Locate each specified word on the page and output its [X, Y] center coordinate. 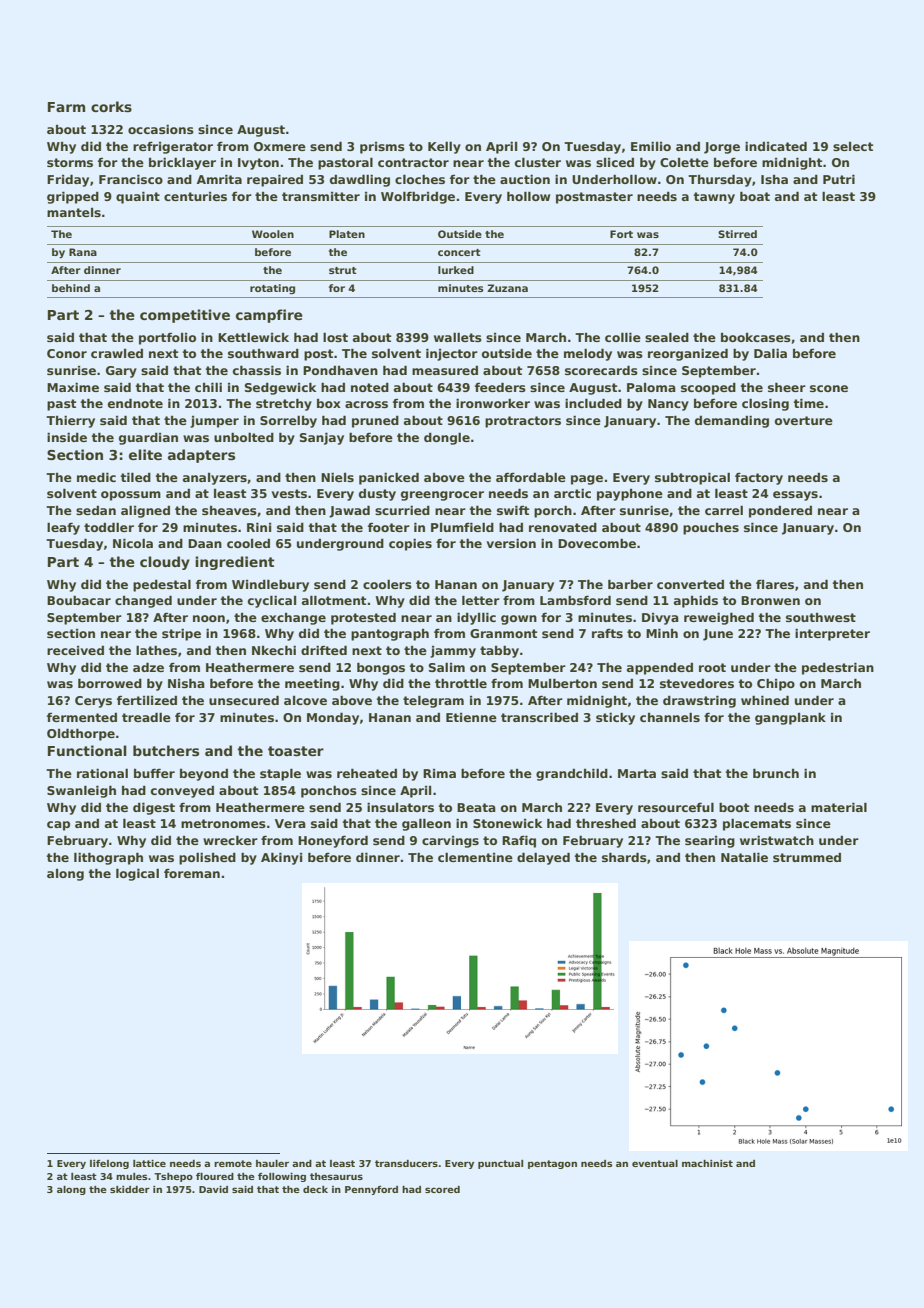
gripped [73, 197]
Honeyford [333, 841]
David [213, 1189]
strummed [807, 857]
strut [342, 270]
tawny [714, 198]
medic [96, 477]
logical [137, 874]
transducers [406, 1163]
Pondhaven [340, 370]
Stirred [737, 234]
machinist [707, 1163]
